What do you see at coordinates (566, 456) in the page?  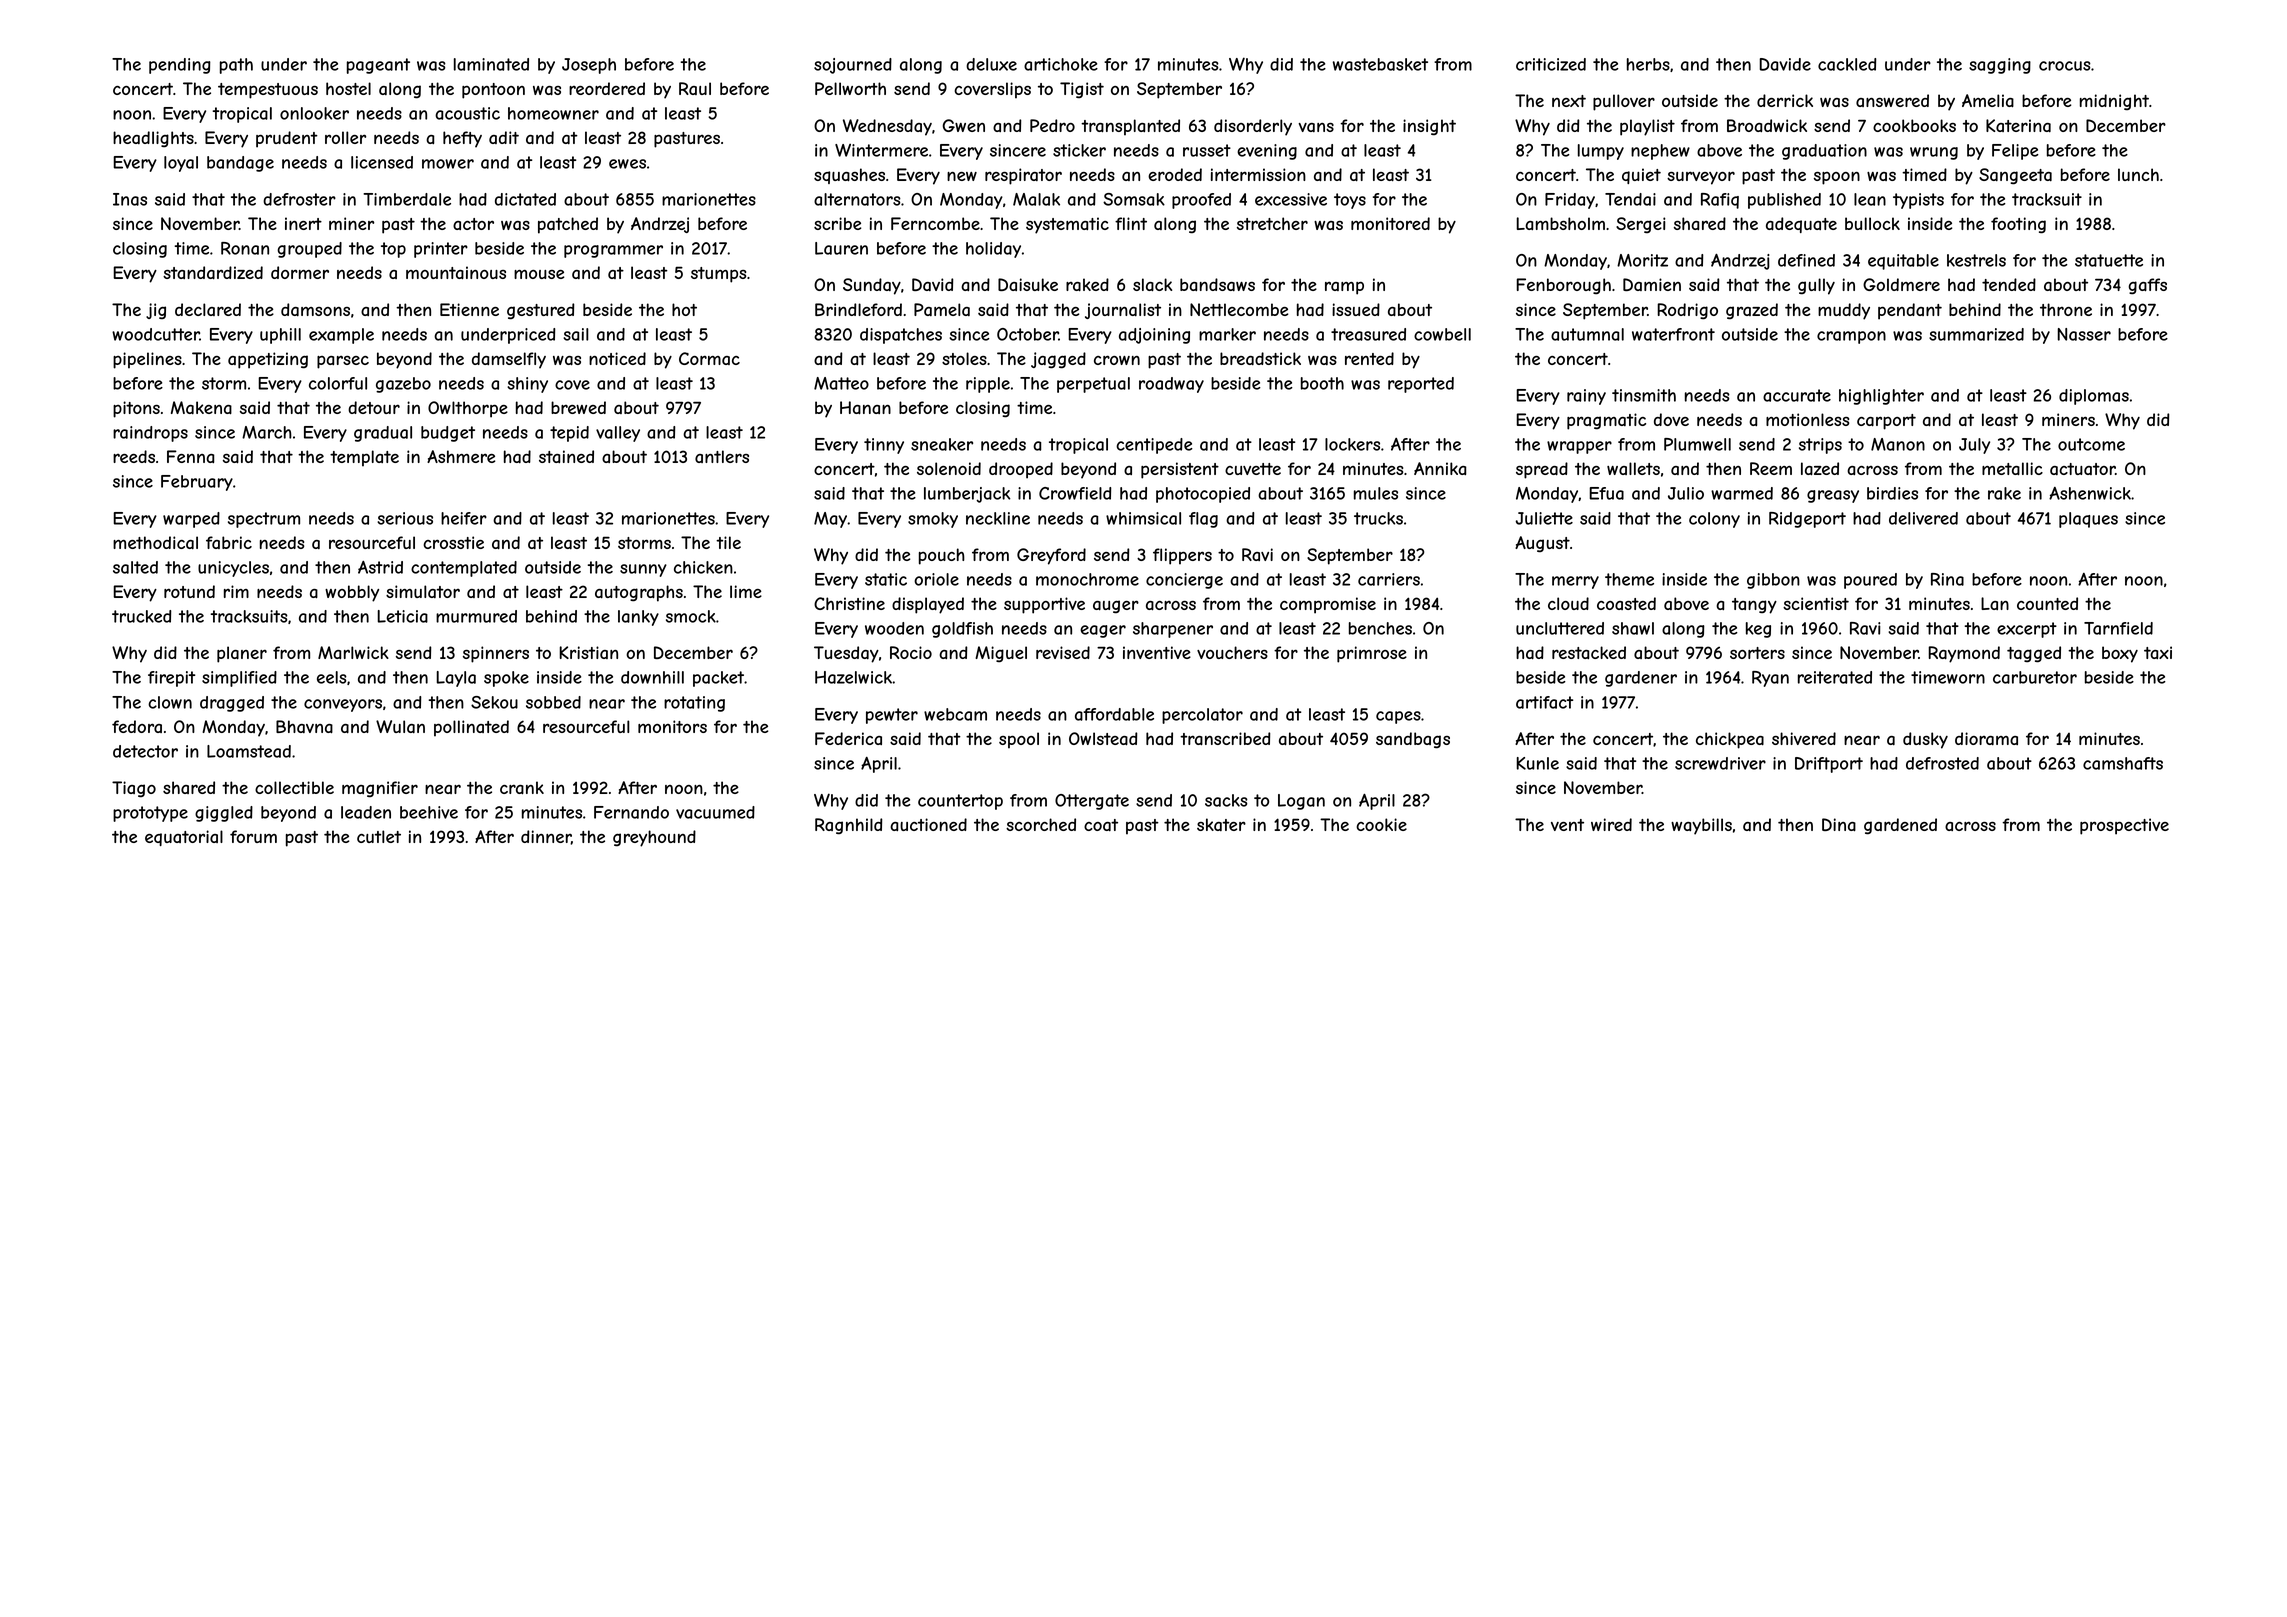 I see `stained` at bounding box center [566, 456].
